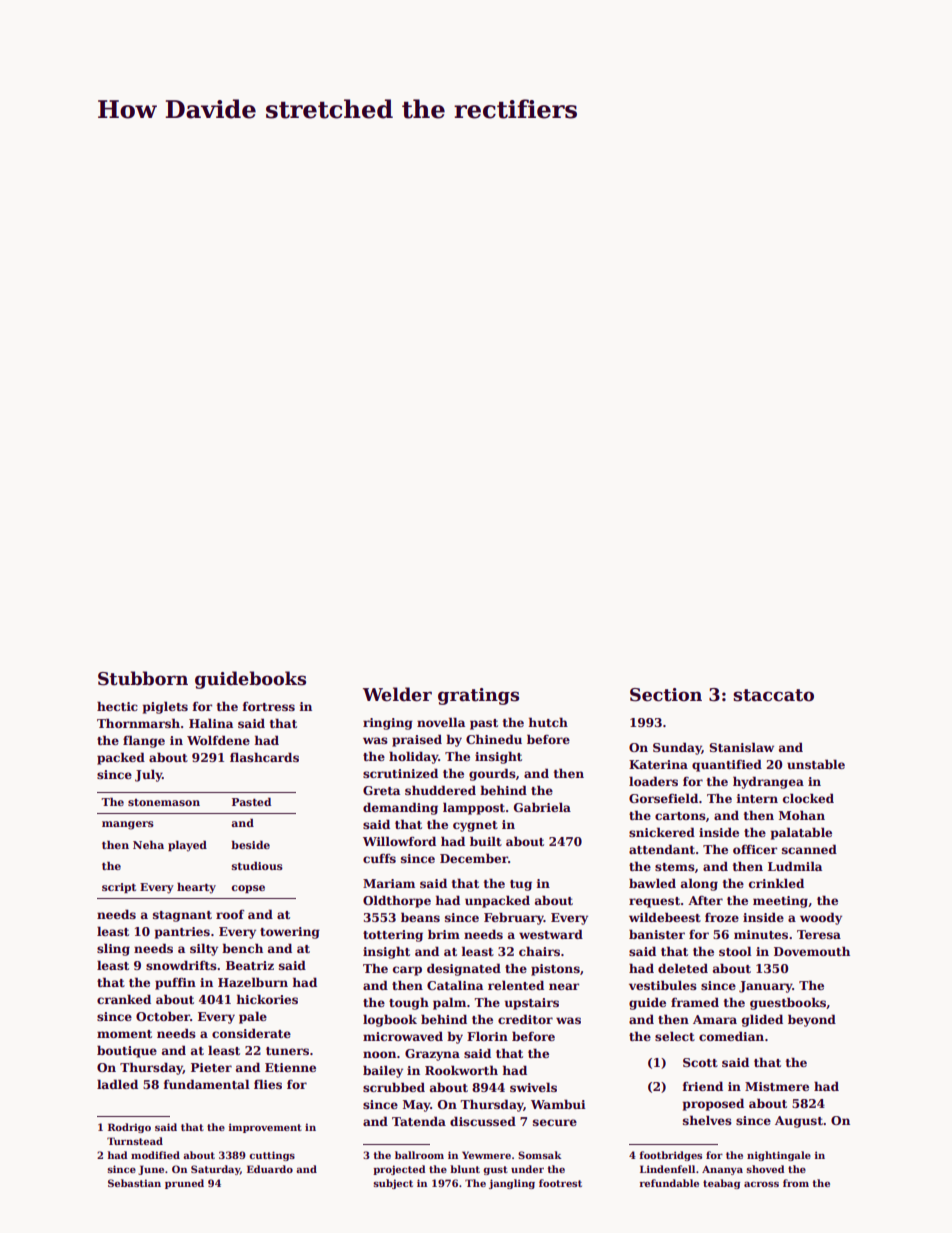 The height and width of the document is (1233, 952). I want to click on proposed, so click(713, 1104).
